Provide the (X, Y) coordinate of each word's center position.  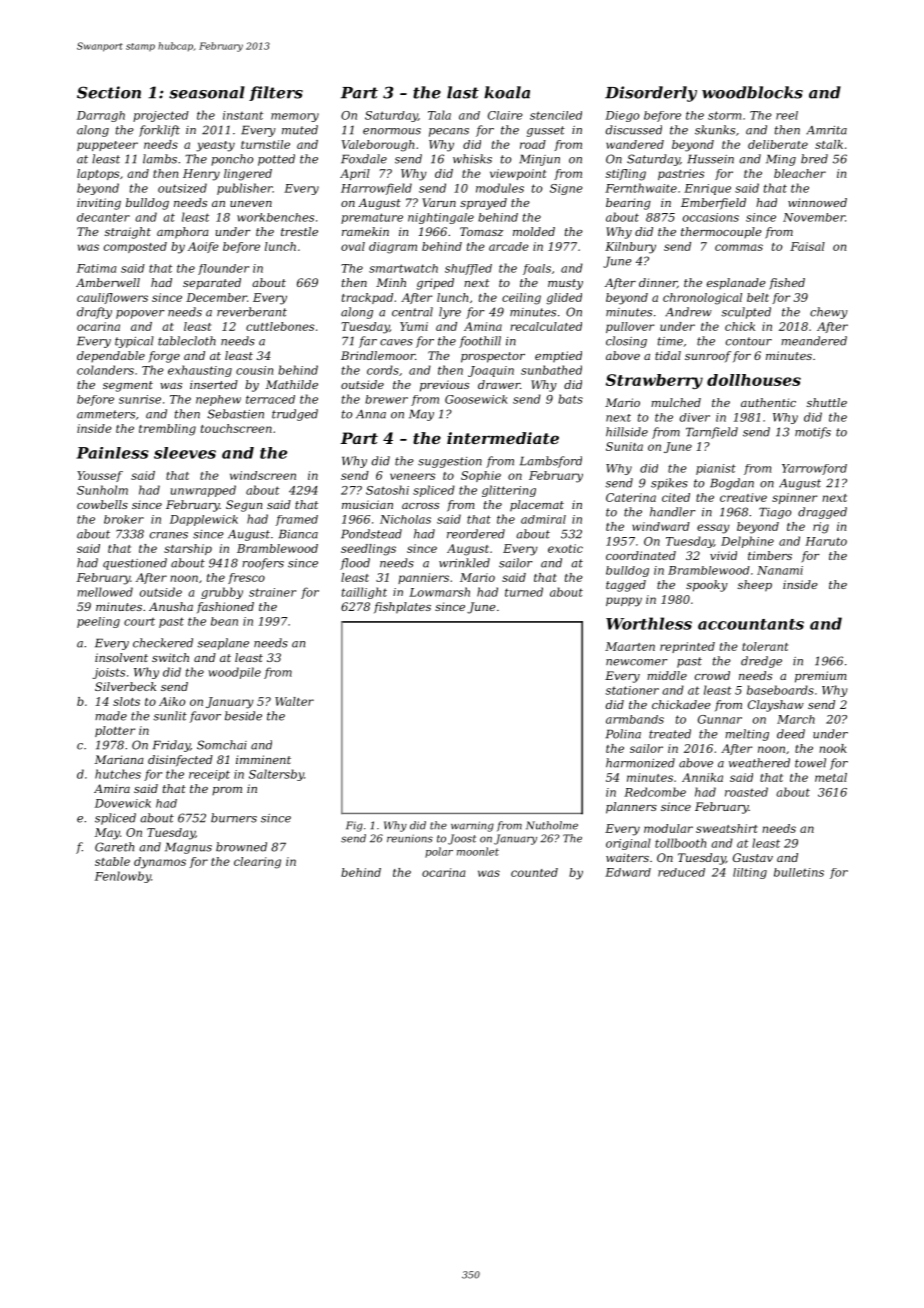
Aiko (172, 701)
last (463, 92)
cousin (254, 370)
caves (396, 342)
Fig (354, 826)
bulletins (799, 872)
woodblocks (752, 92)
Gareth (114, 847)
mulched (676, 402)
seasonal (207, 92)
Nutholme (552, 825)
